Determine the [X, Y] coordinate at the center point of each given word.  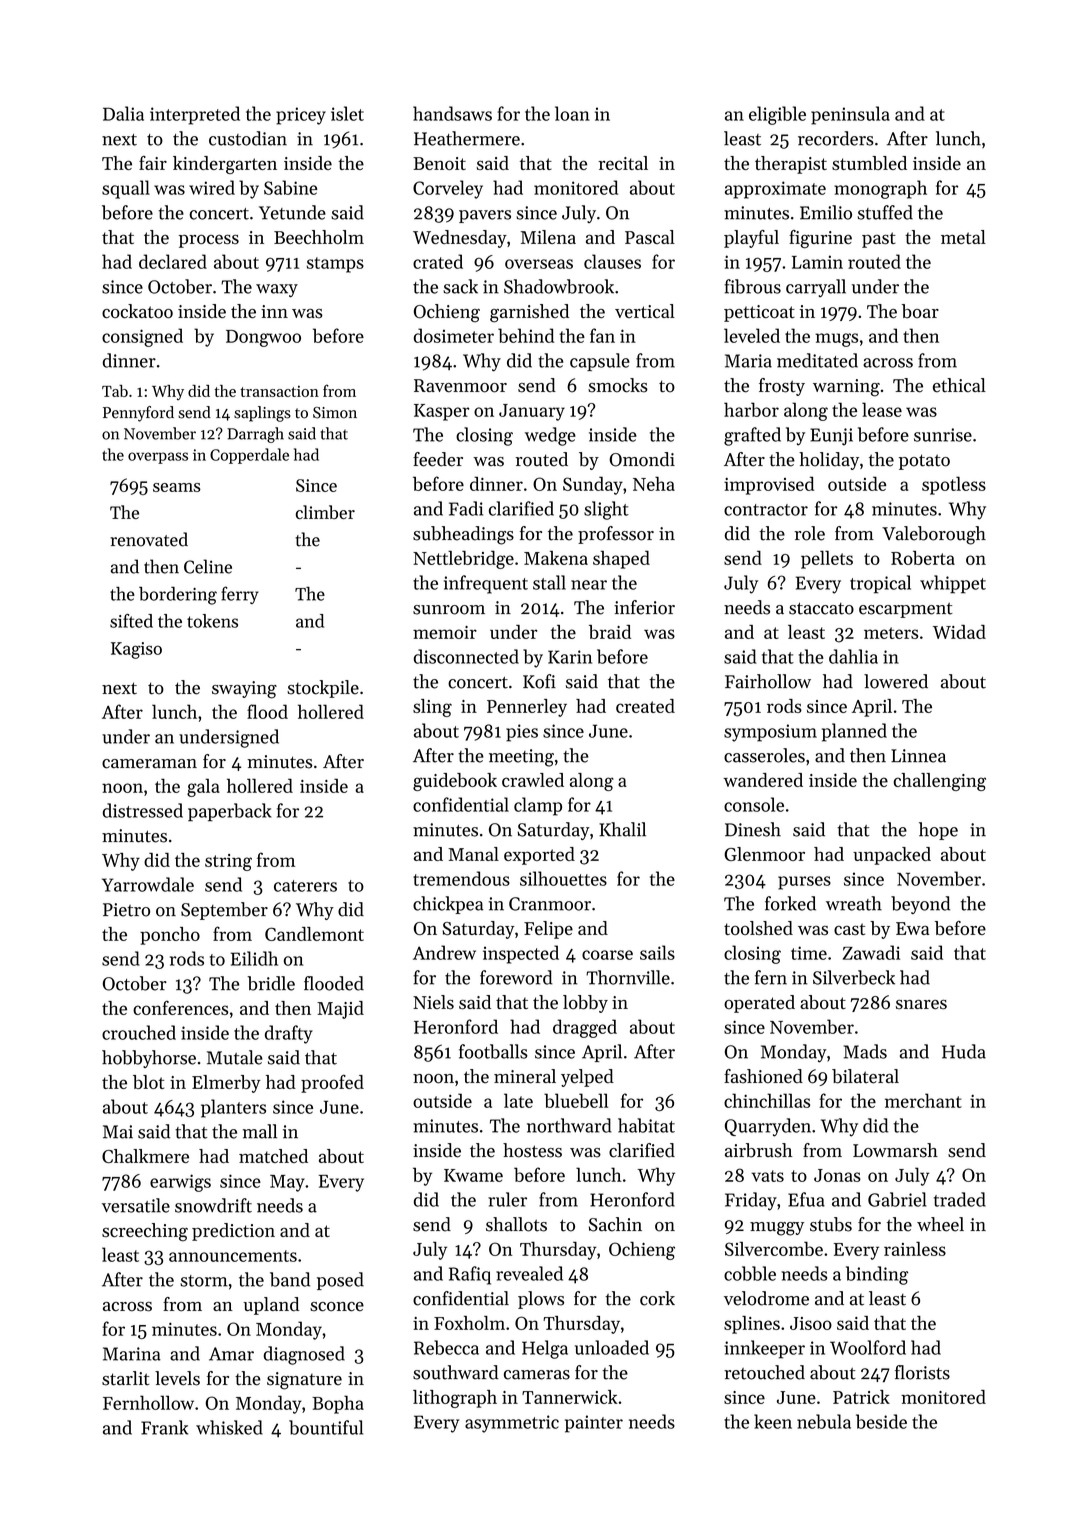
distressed [143, 810]
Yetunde [292, 212]
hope [938, 831]
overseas [539, 264]
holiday [829, 461]
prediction [233, 1232]
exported [539, 856]
